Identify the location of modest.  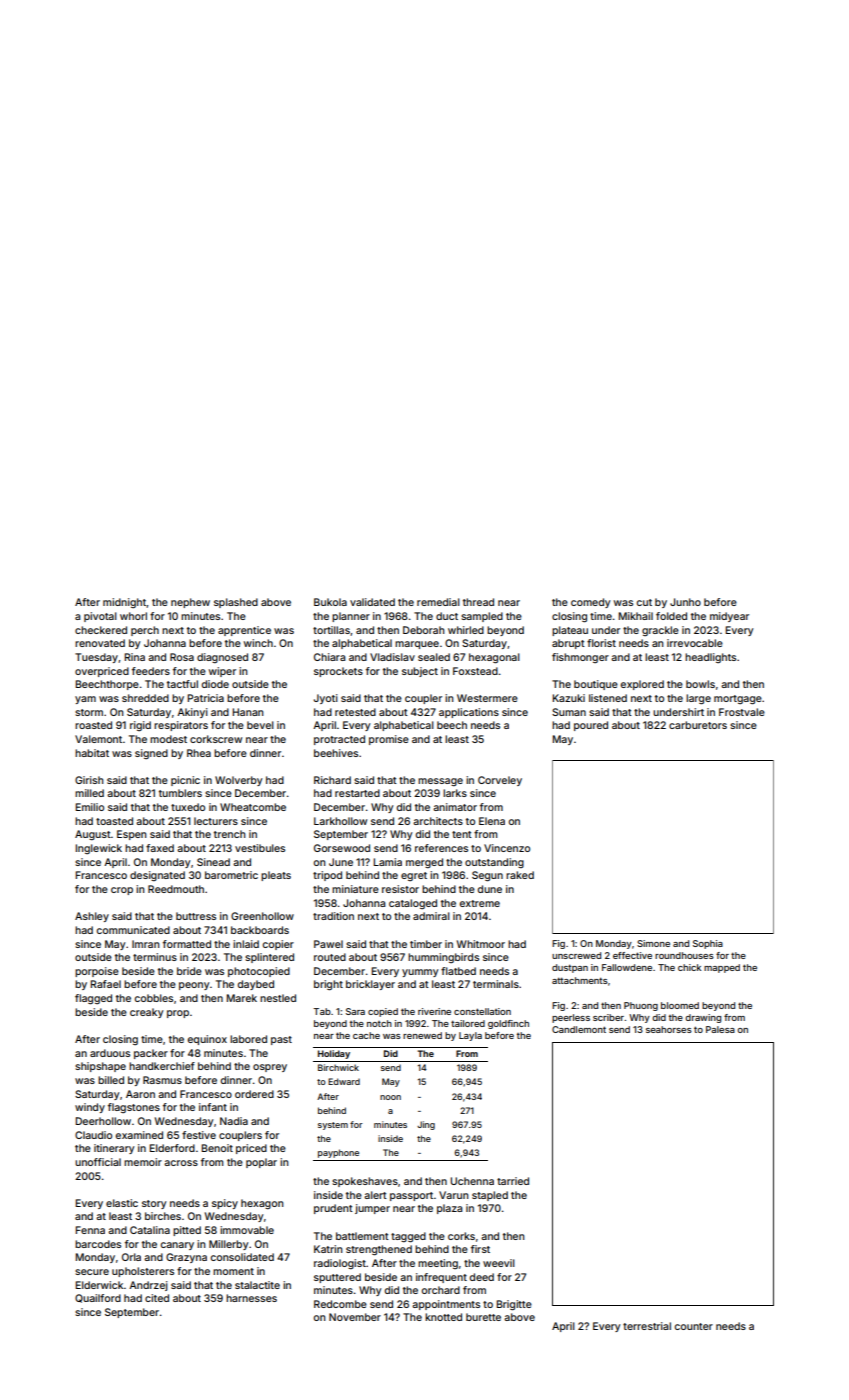
(168, 739).
